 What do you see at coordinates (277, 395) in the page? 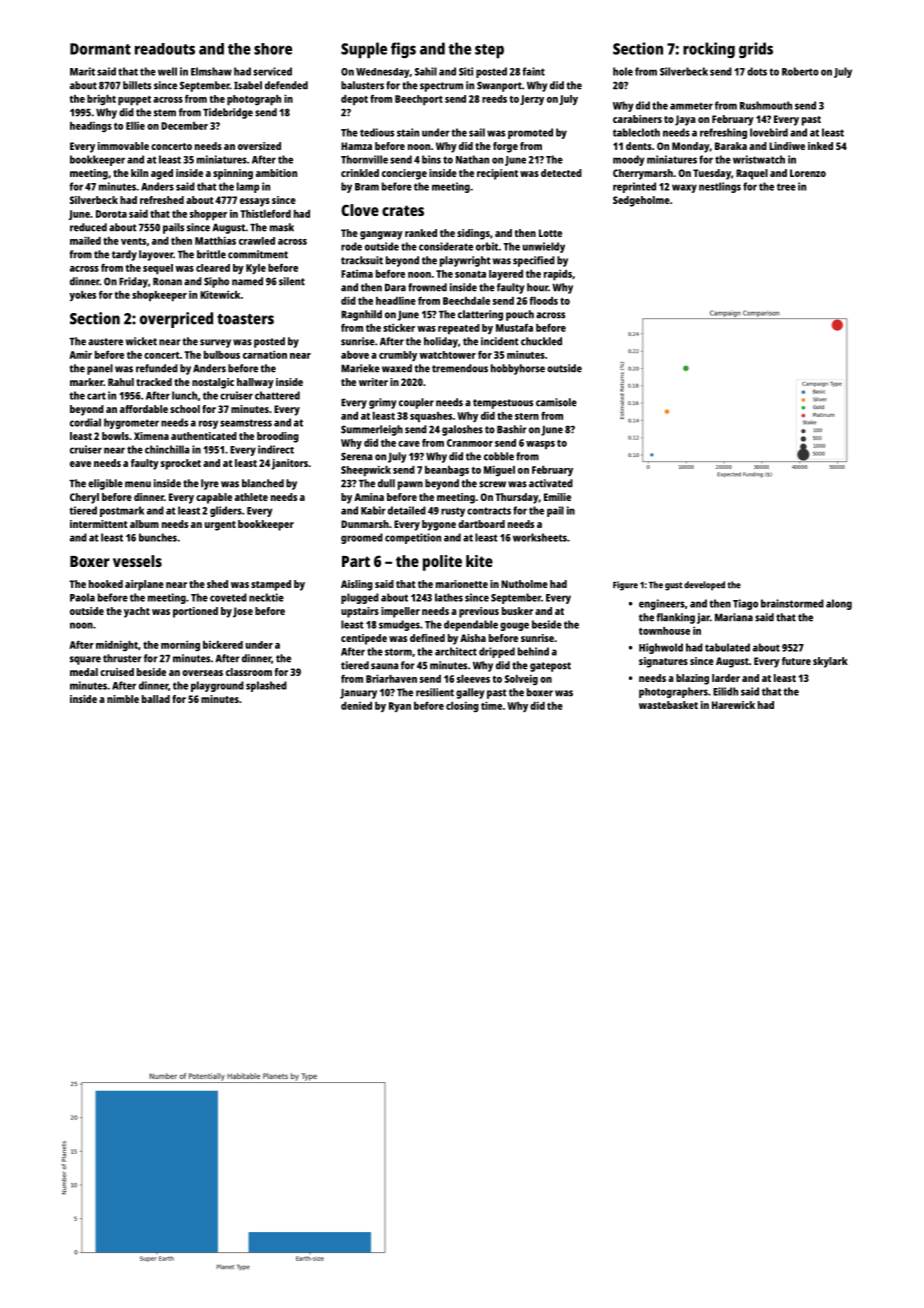
I see `chattered` at bounding box center [277, 395].
